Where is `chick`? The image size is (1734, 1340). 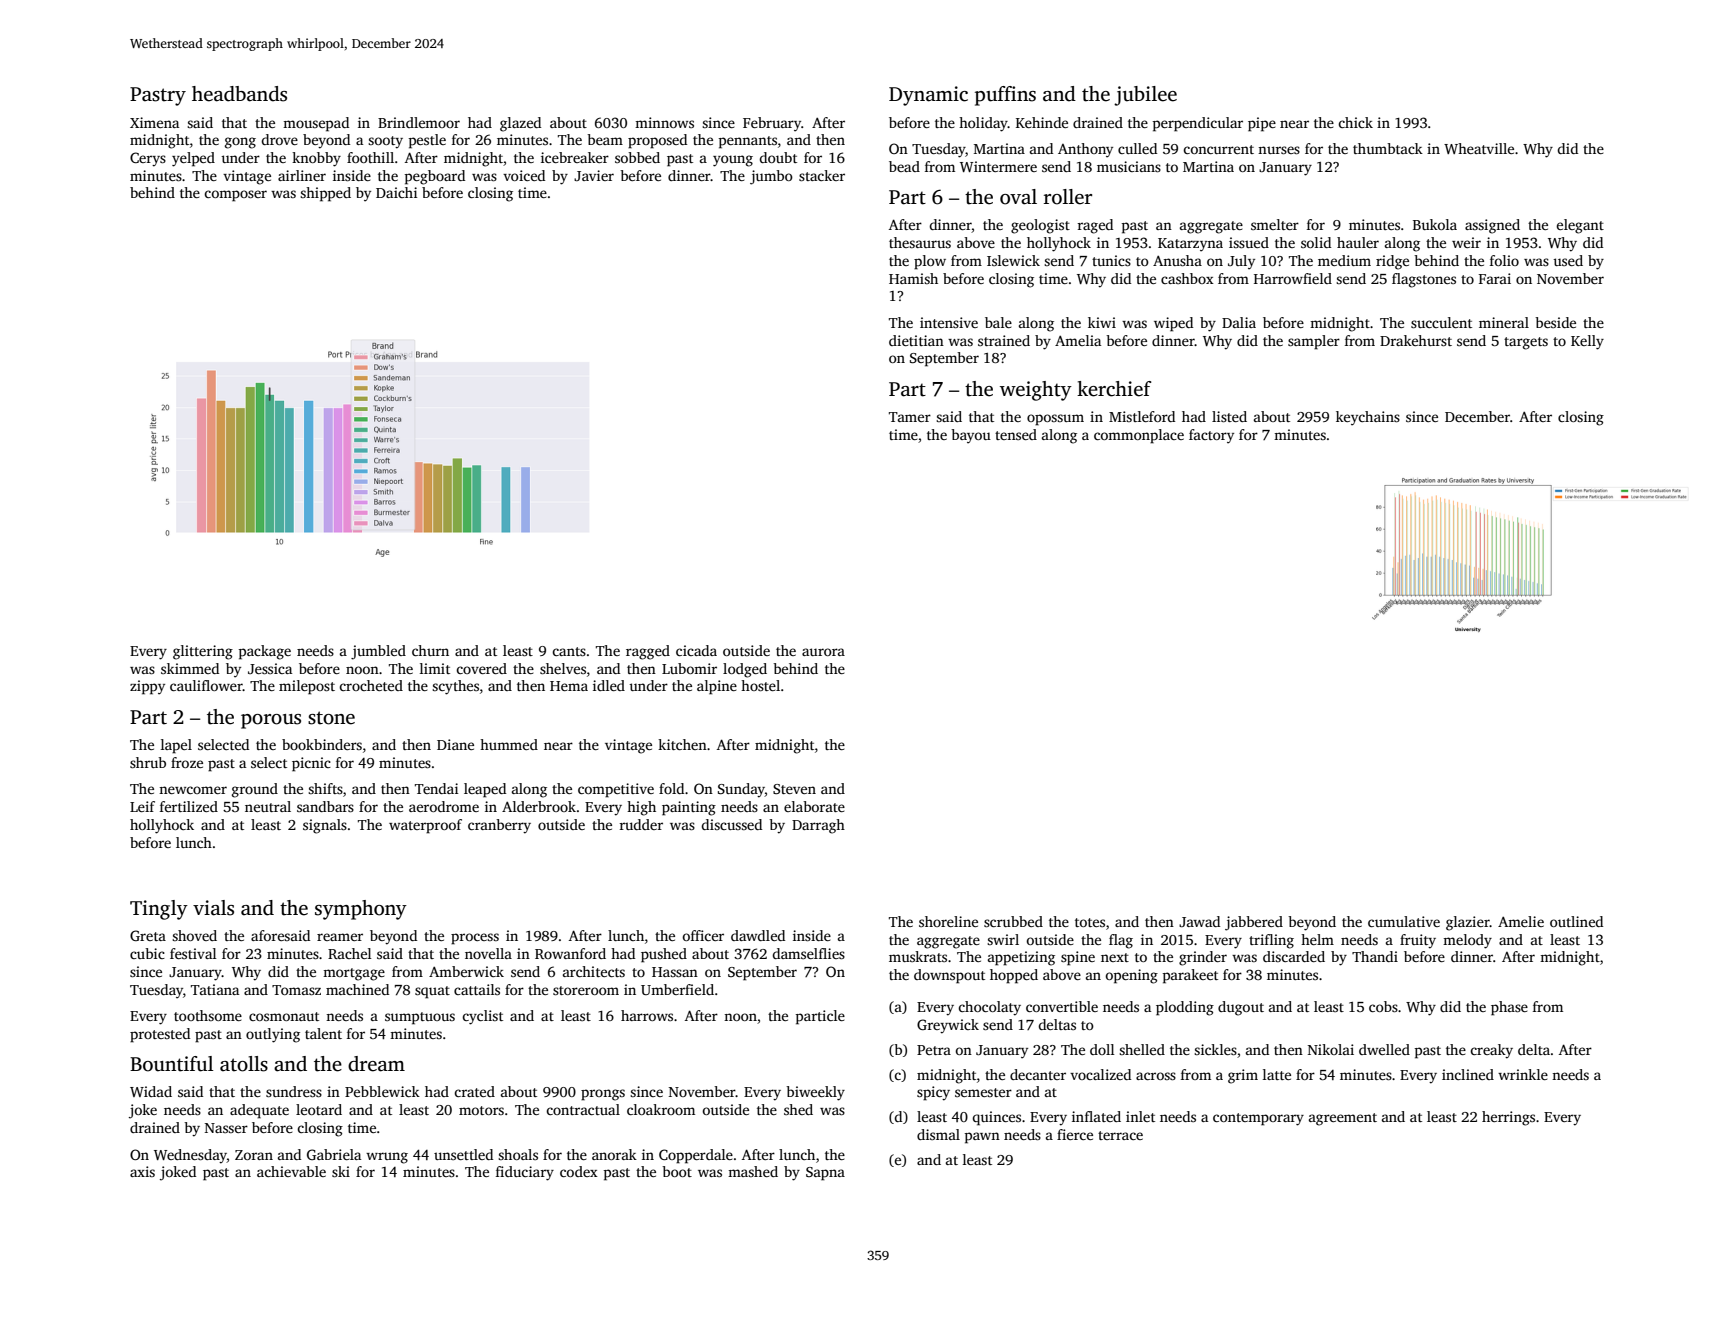
chick is located at coordinates (1355, 122).
